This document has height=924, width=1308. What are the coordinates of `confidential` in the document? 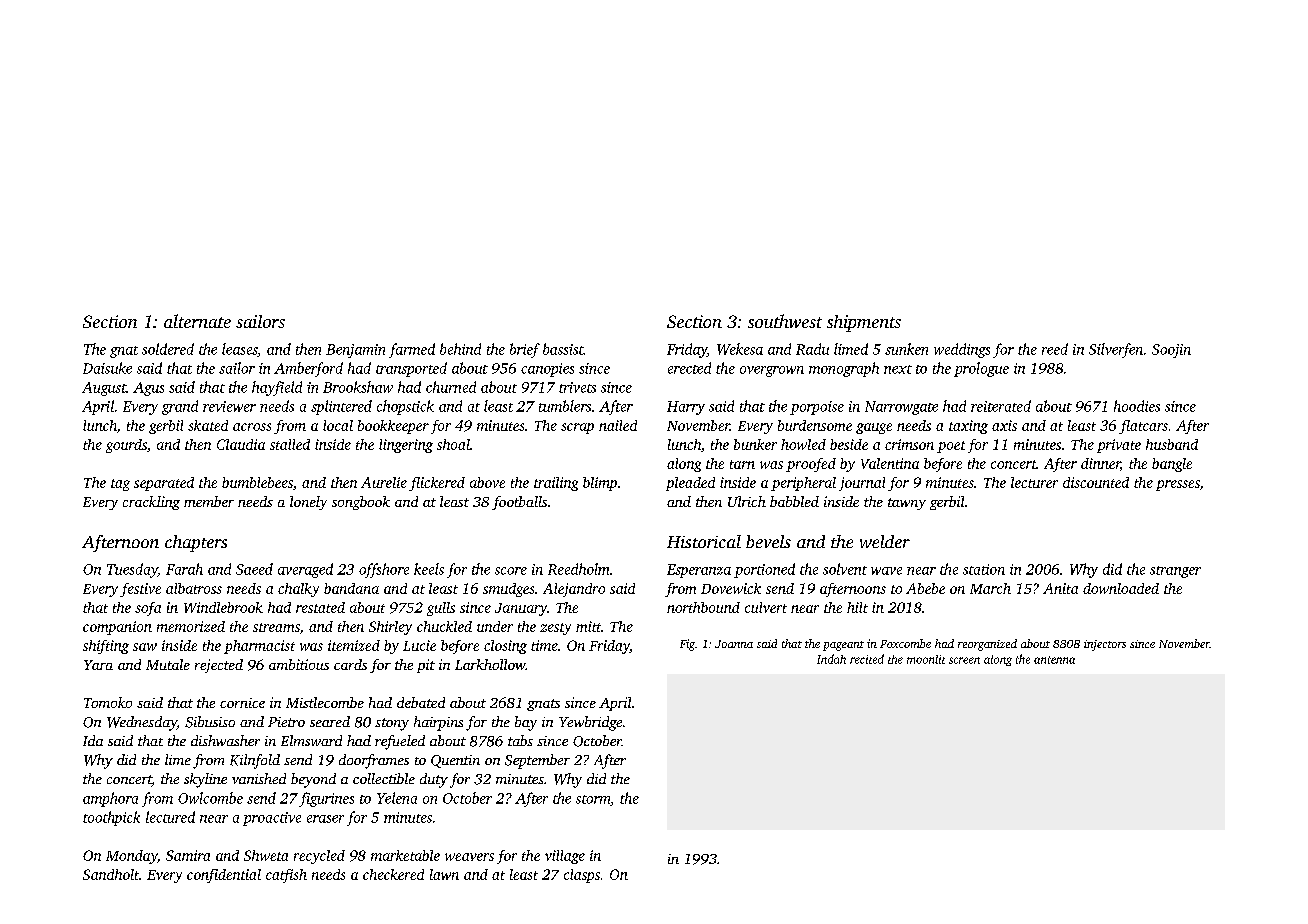 It's located at (224, 876).
